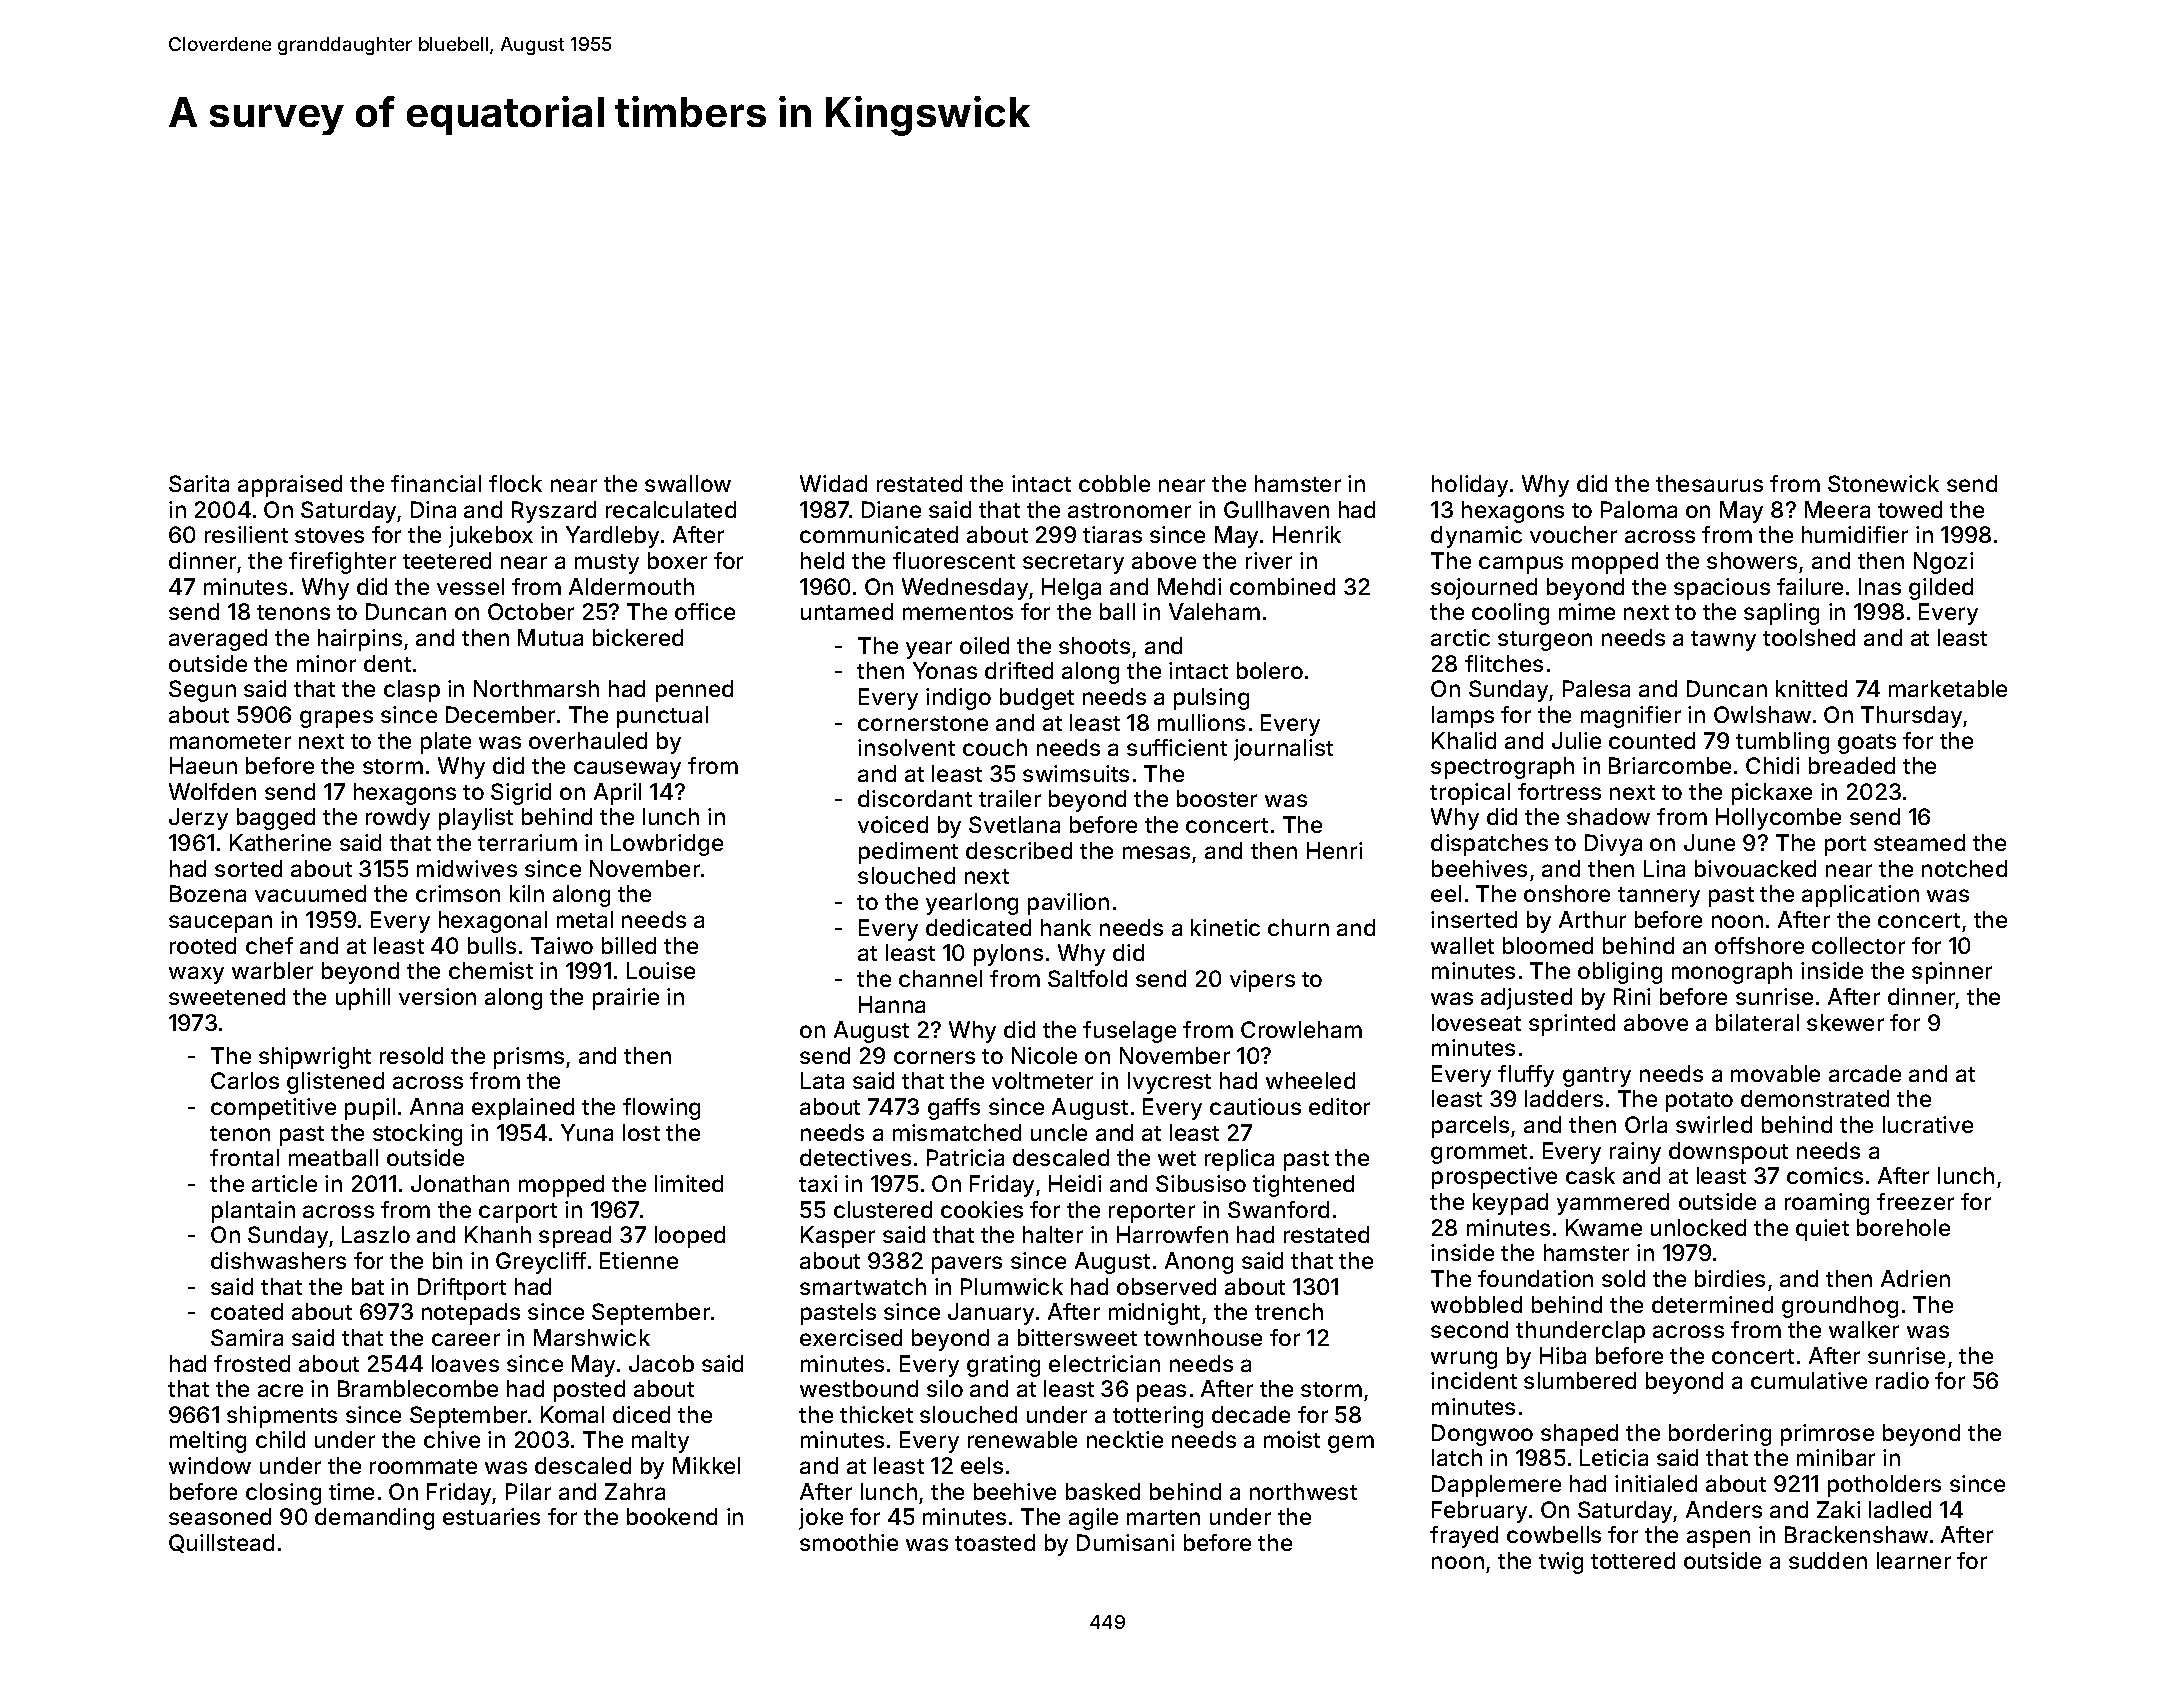  I want to click on Rini, so click(1632, 996).
